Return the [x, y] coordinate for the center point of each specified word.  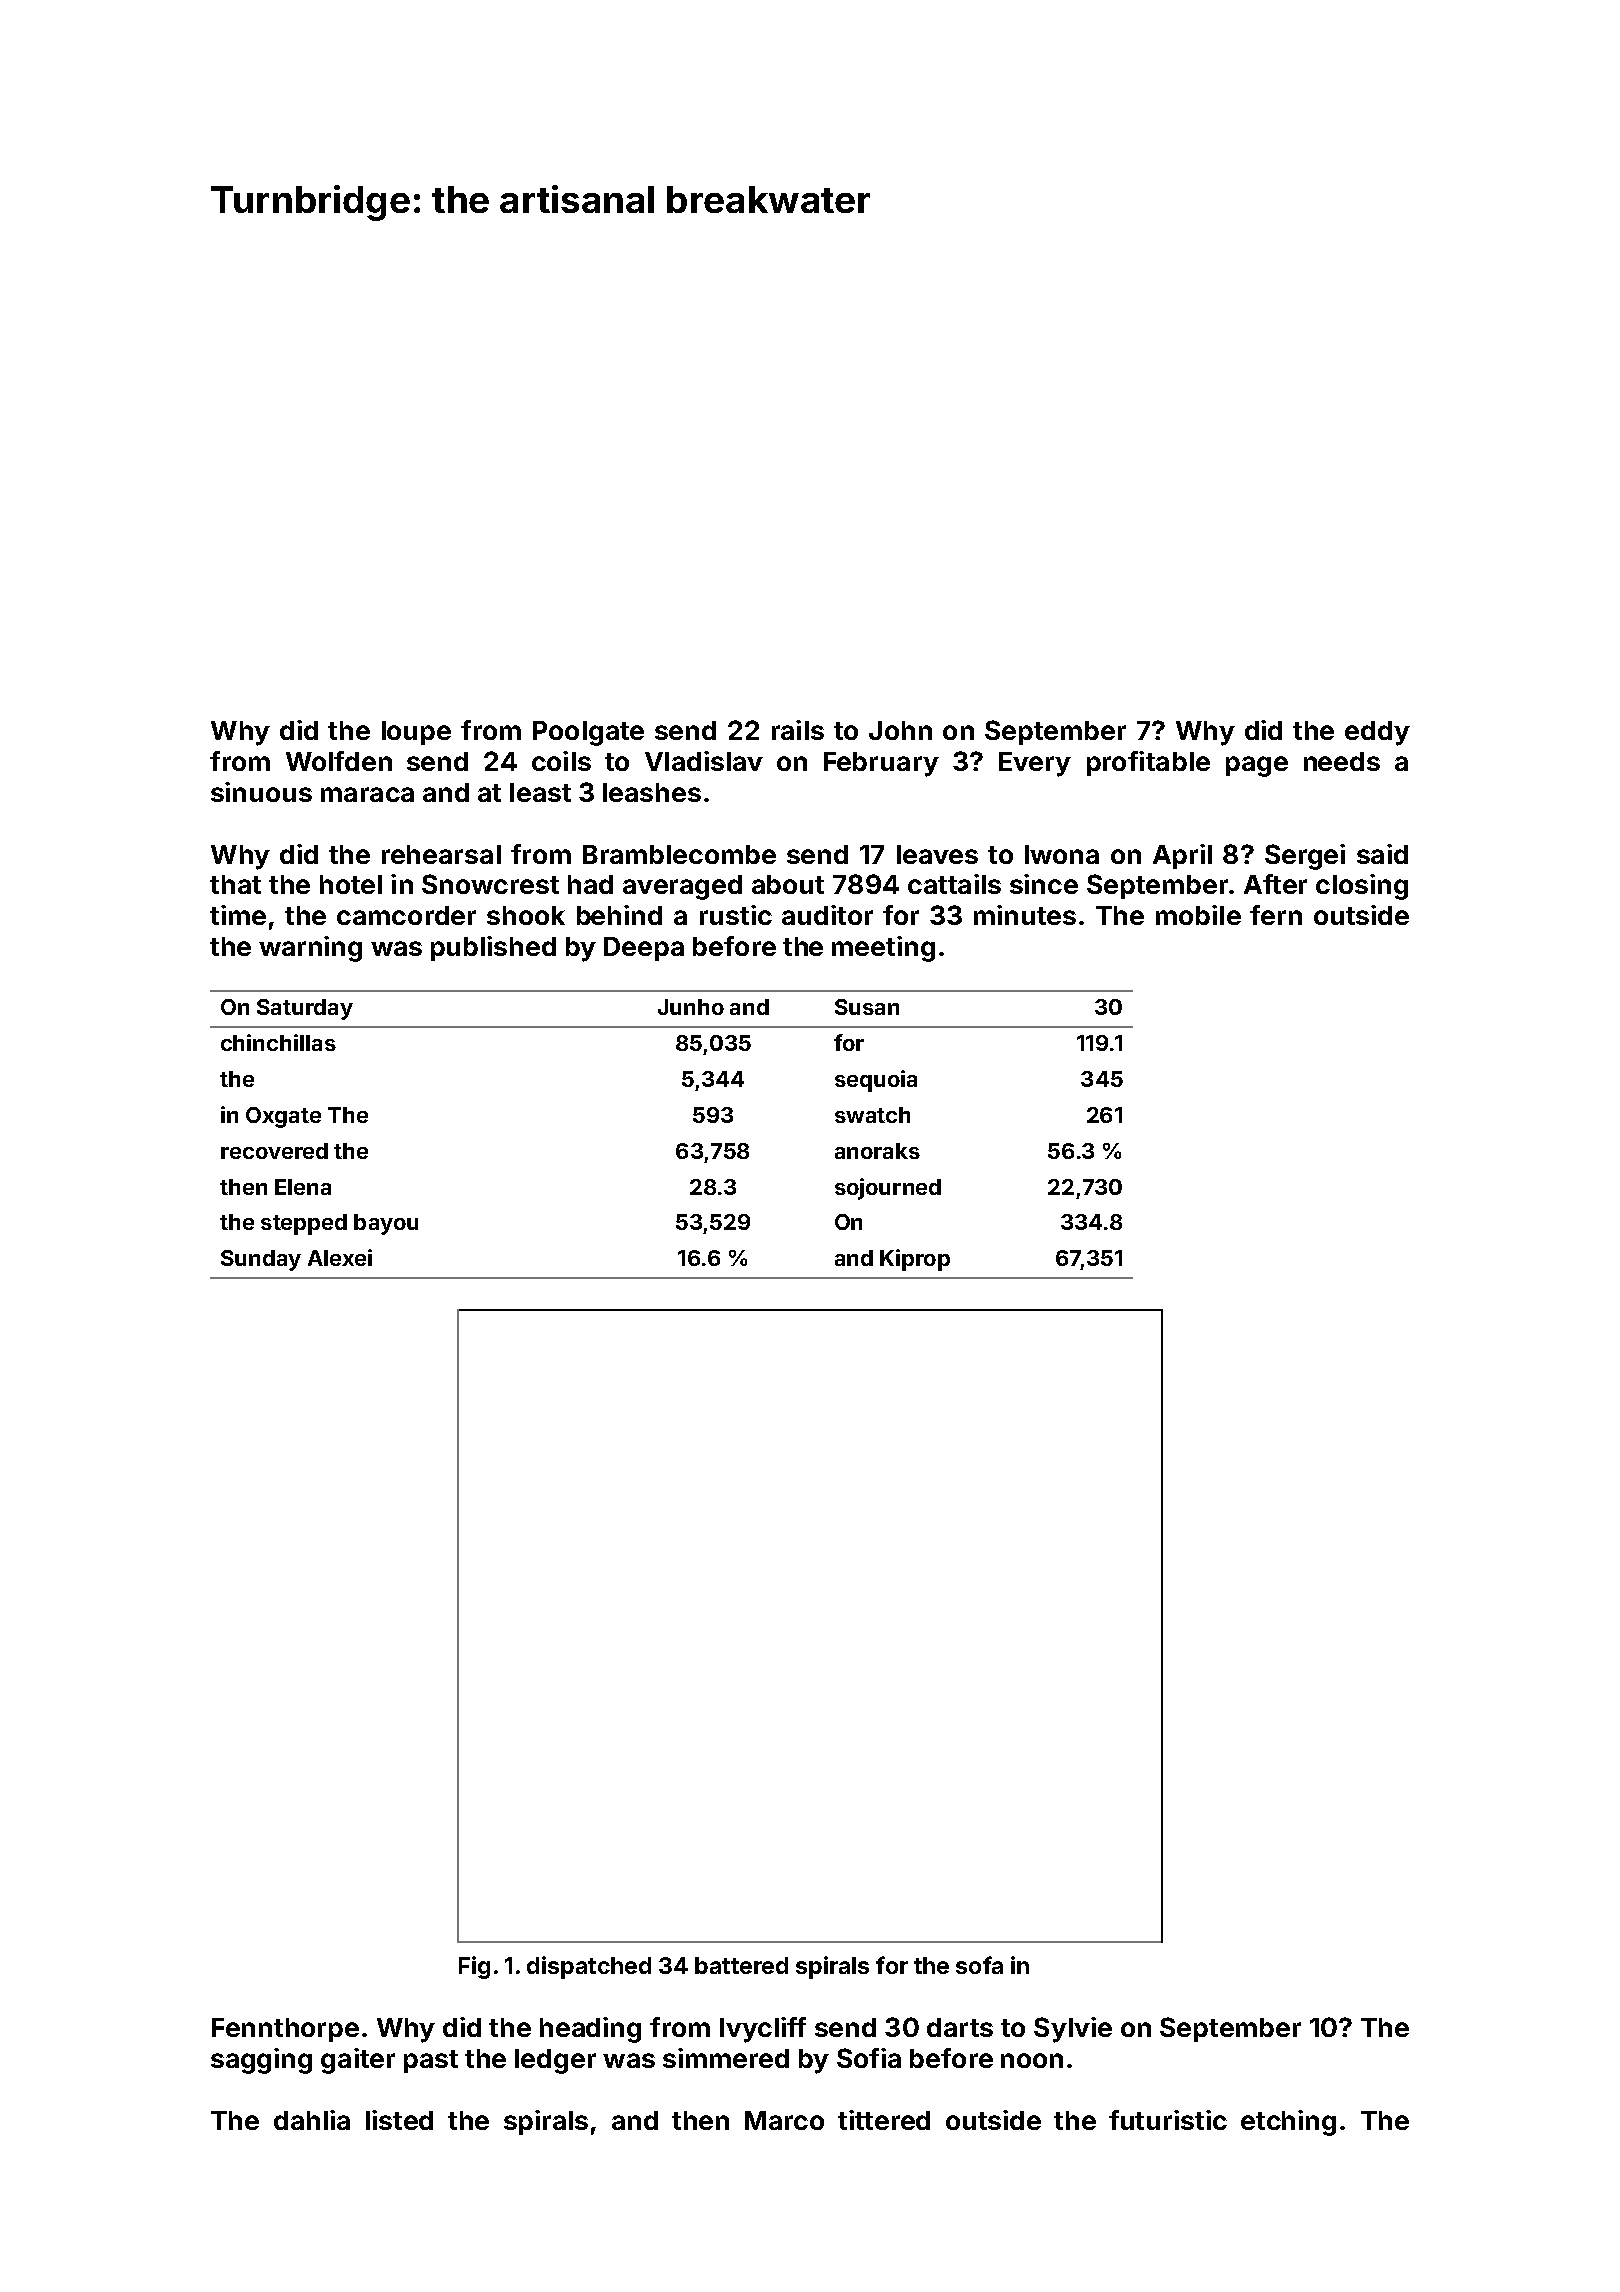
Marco [784, 2120]
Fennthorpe [285, 2030]
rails [798, 730]
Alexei [340, 1257]
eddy [1377, 733]
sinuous [261, 792]
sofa [979, 1965]
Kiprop [915, 1260]
